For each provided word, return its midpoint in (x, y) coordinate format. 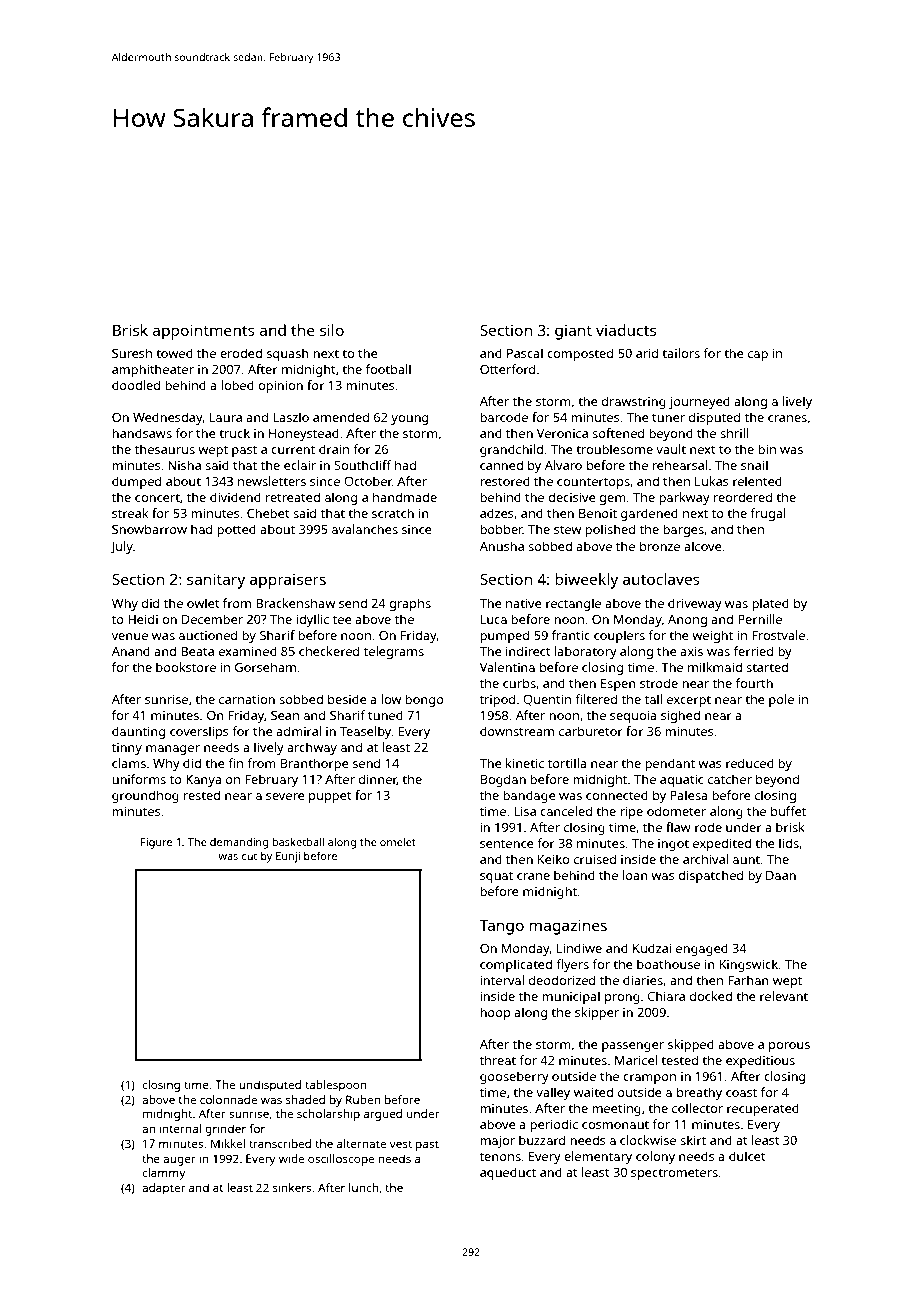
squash (288, 354)
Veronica (562, 433)
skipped (691, 1045)
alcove (703, 546)
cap (758, 356)
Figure (156, 843)
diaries (643, 980)
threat (498, 1060)
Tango (501, 927)
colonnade (228, 1099)
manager (173, 750)
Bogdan (503, 780)
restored (505, 481)
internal (180, 1128)
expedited (722, 844)
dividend (235, 497)
